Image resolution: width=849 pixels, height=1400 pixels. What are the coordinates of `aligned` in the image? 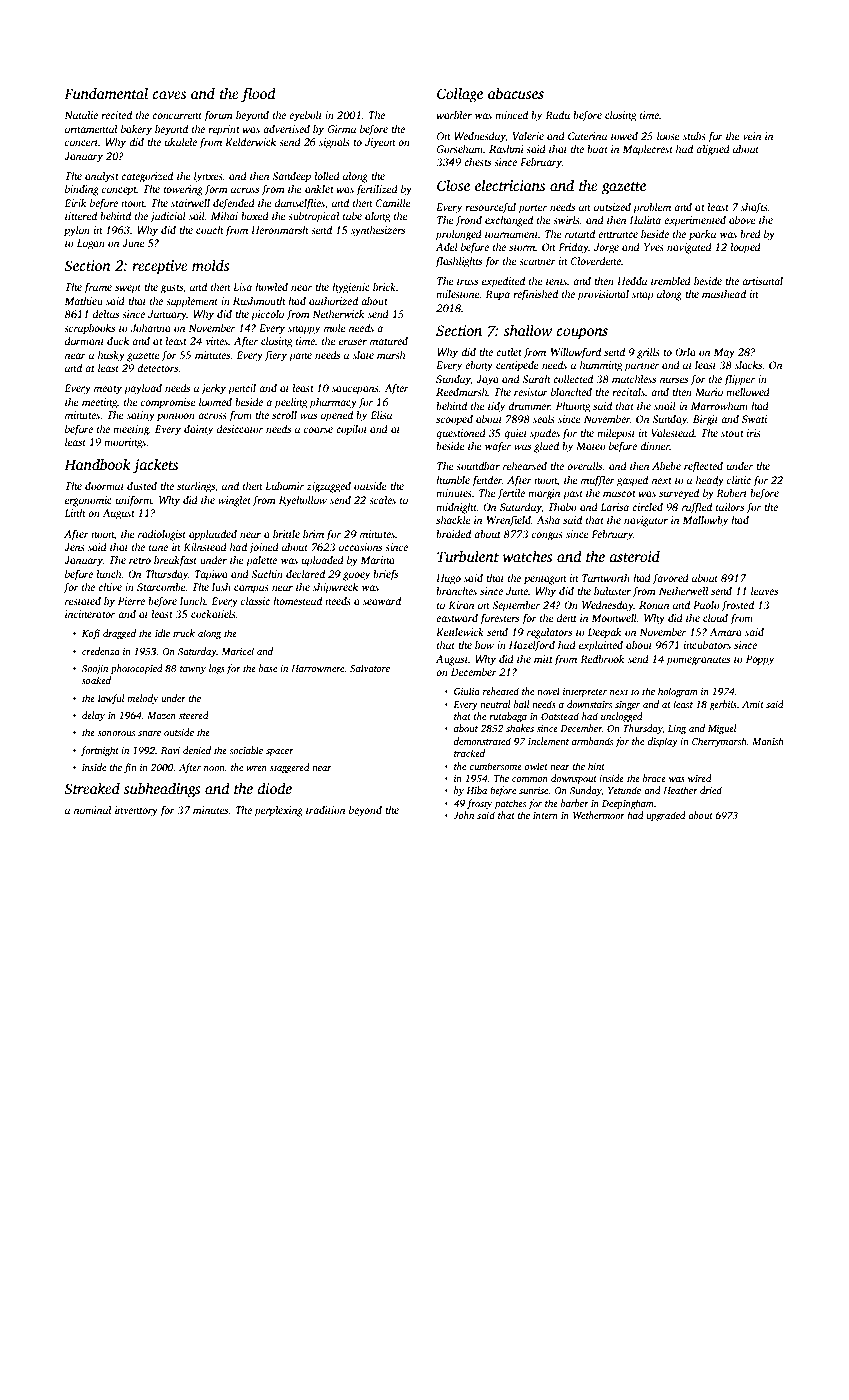 It's located at (713, 150).
